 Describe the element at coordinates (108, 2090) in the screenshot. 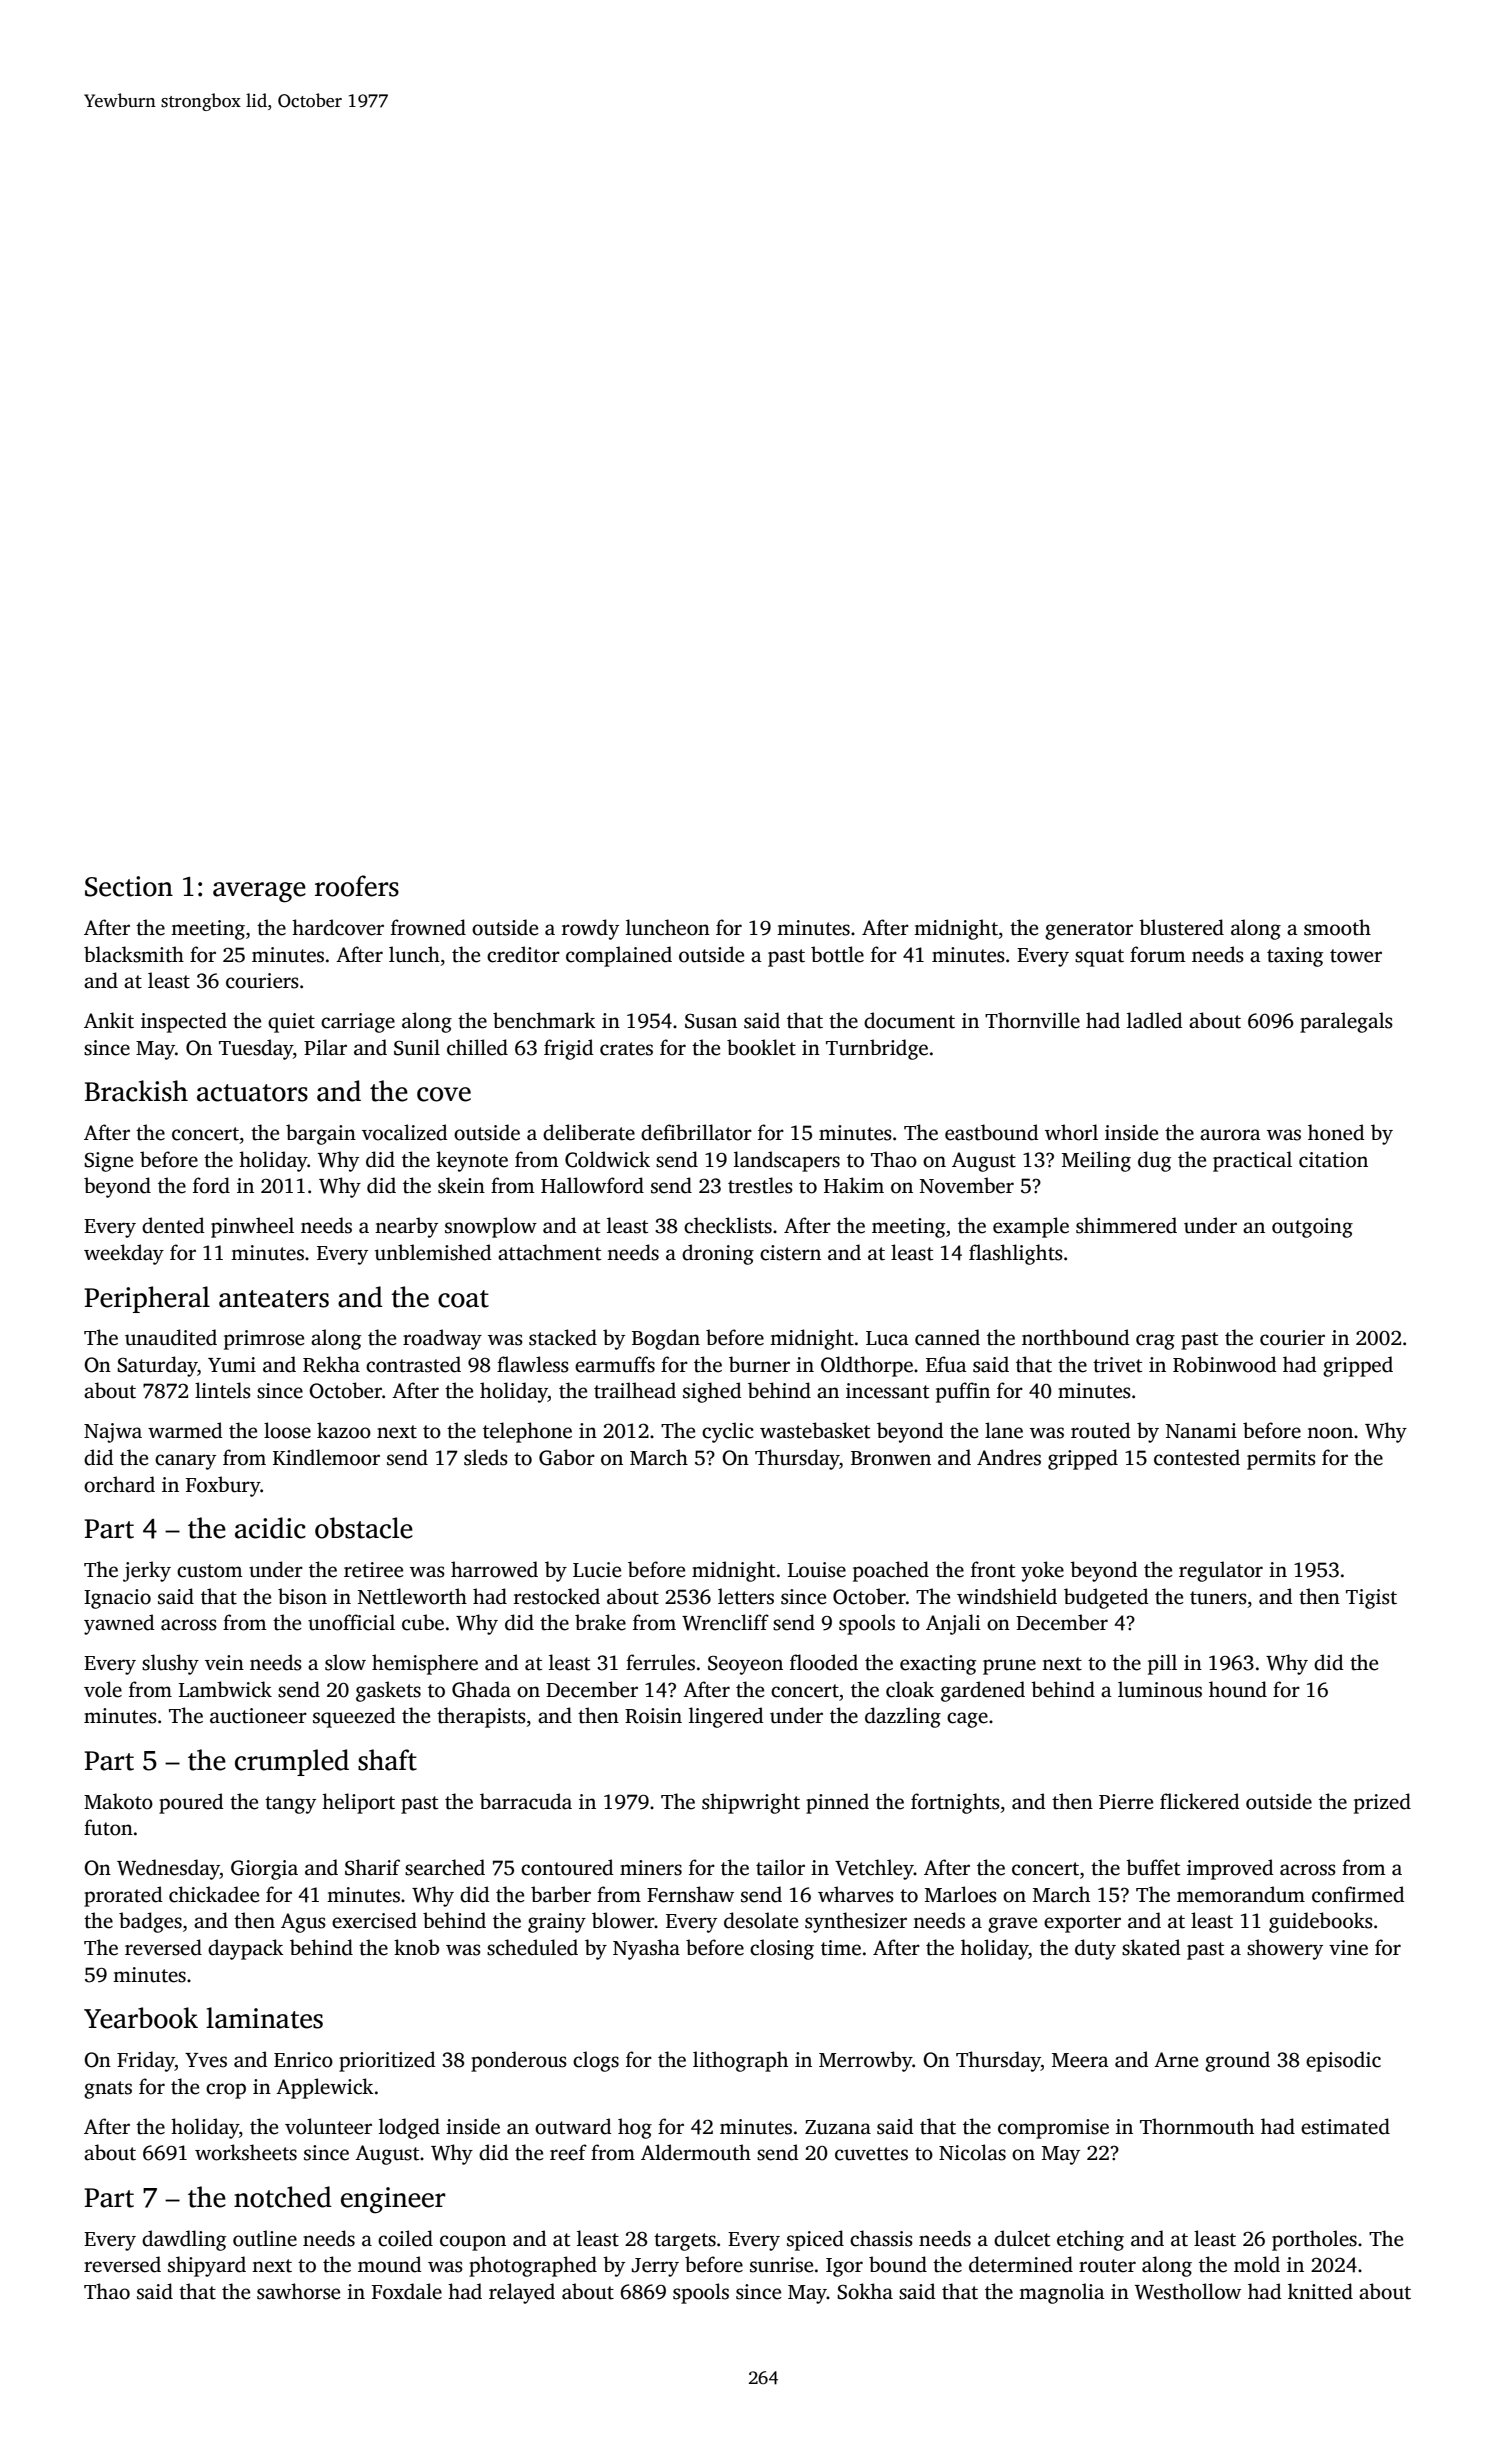

I see `gnats` at that location.
